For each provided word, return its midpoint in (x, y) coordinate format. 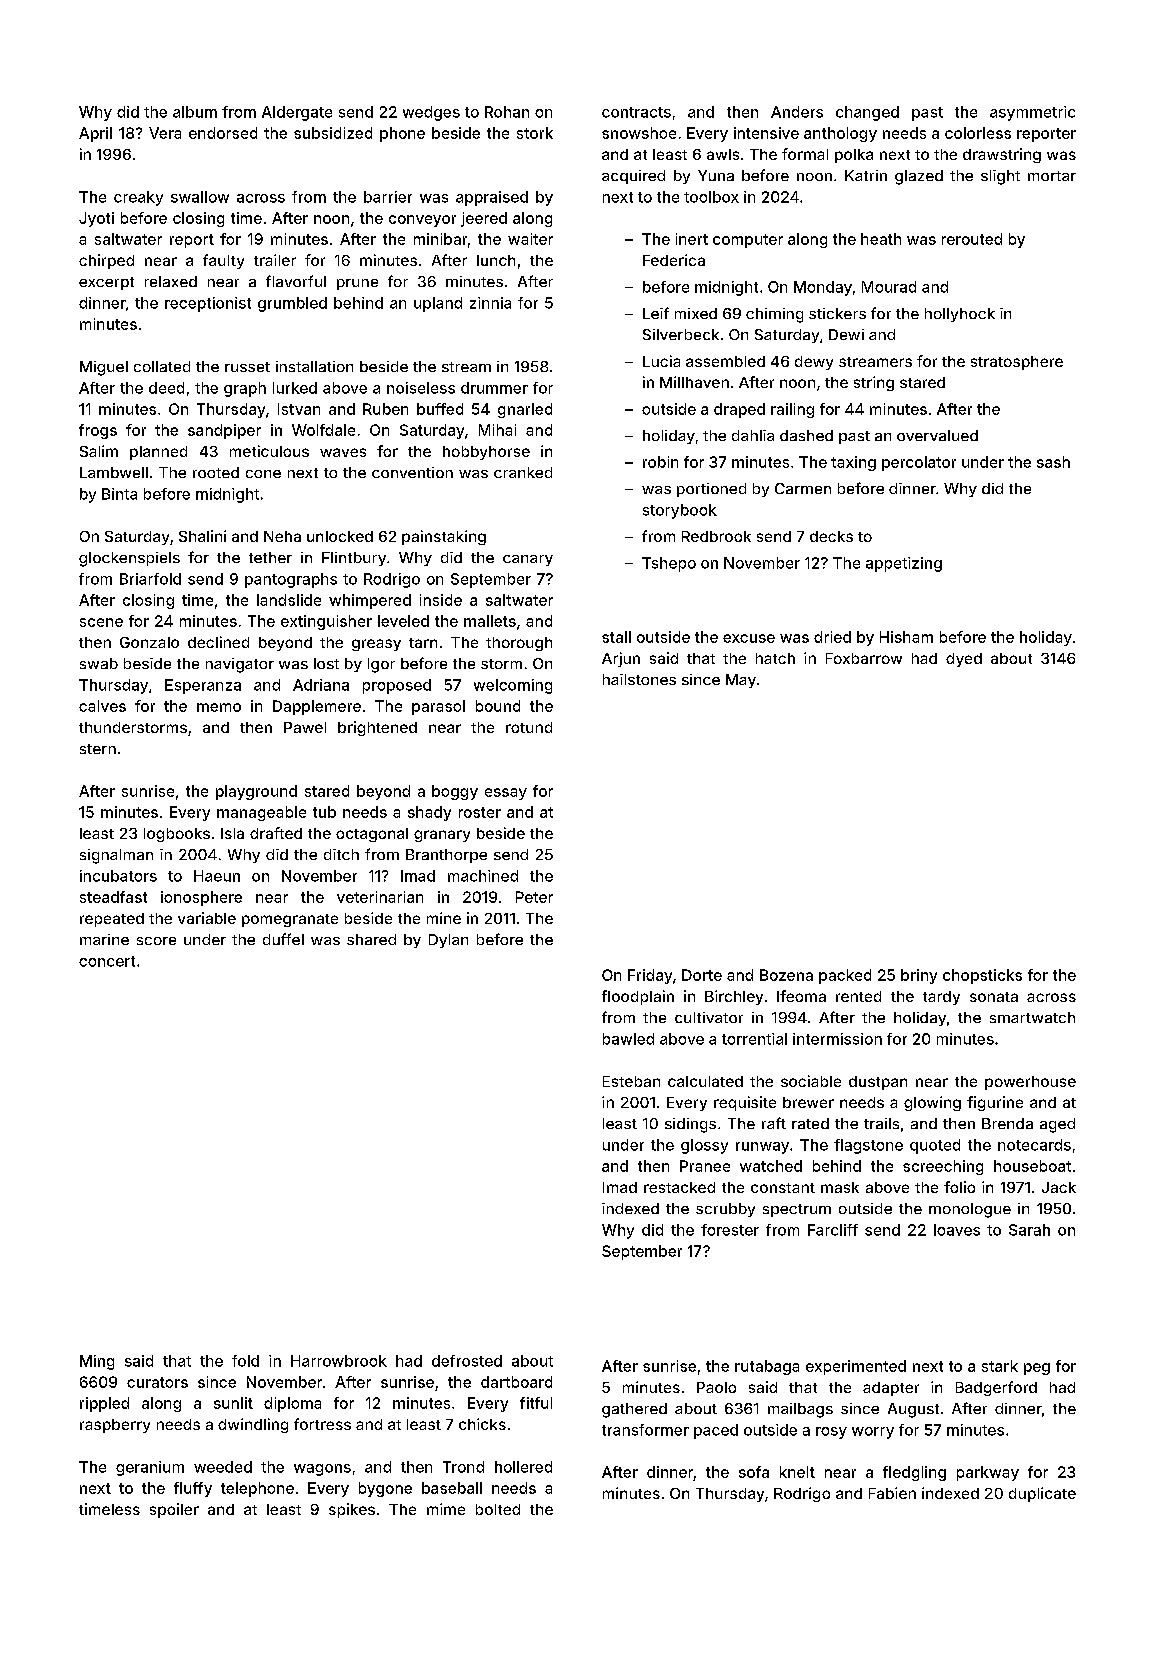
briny (919, 976)
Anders (797, 112)
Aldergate (297, 113)
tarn (423, 643)
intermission (837, 1039)
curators (157, 1382)
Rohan (507, 112)
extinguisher (326, 622)
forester (730, 1230)
